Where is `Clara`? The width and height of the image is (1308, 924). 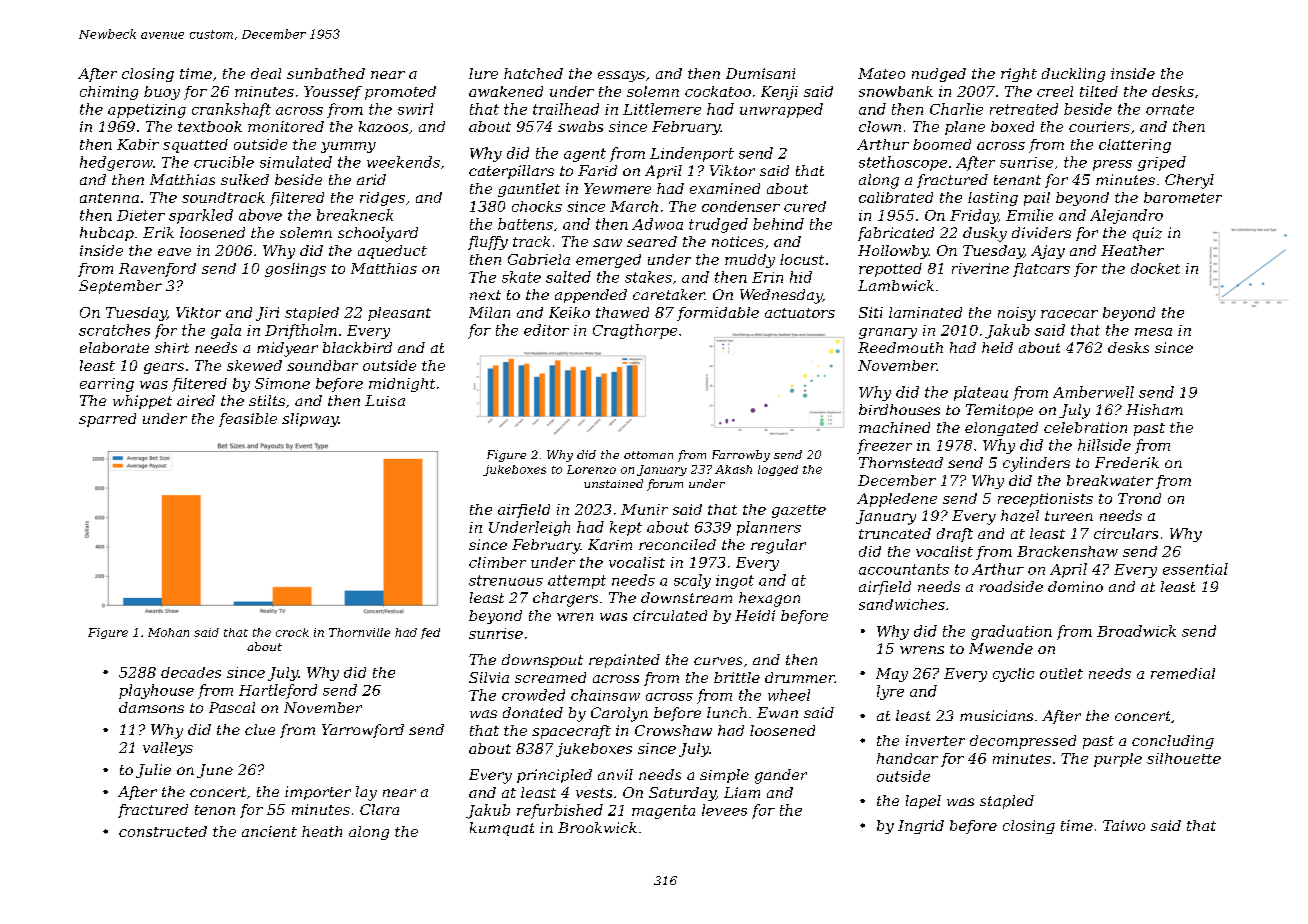 Clara is located at coordinates (379, 809).
